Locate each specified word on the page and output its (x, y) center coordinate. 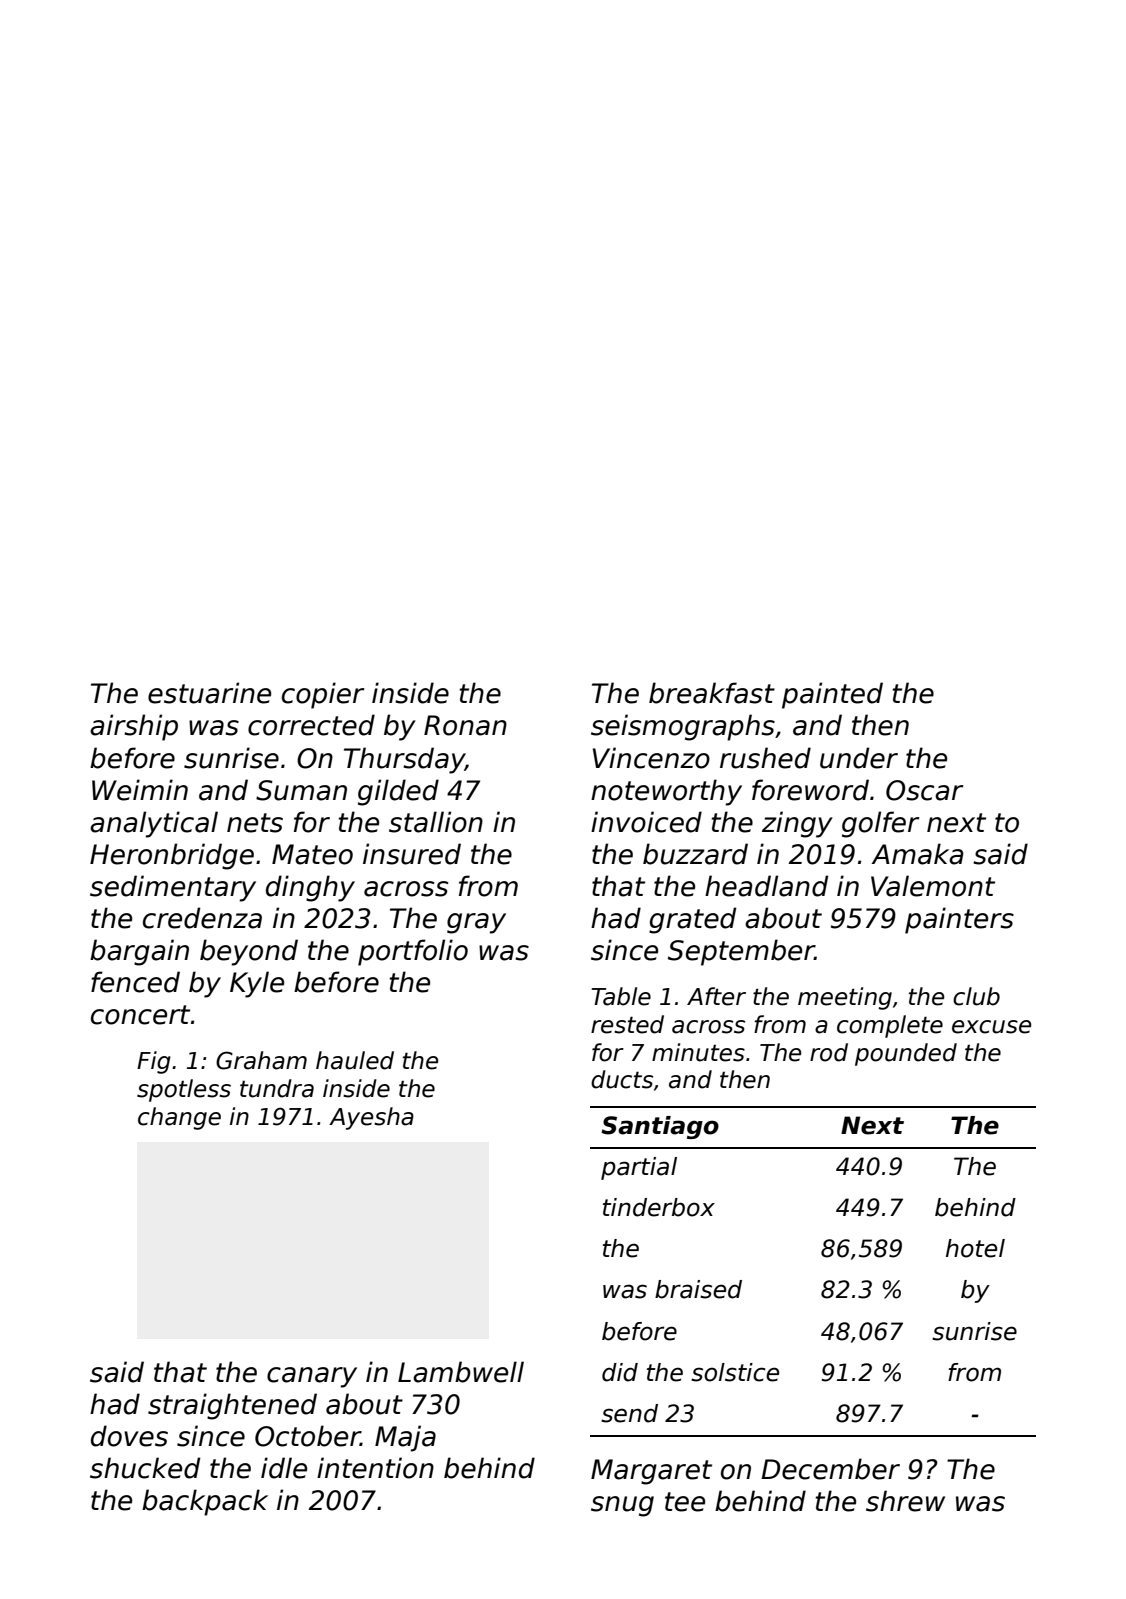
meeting (845, 998)
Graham (261, 1060)
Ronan (465, 725)
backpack (205, 1502)
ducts (622, 1079)
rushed (765, 758)
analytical (154, 824)
